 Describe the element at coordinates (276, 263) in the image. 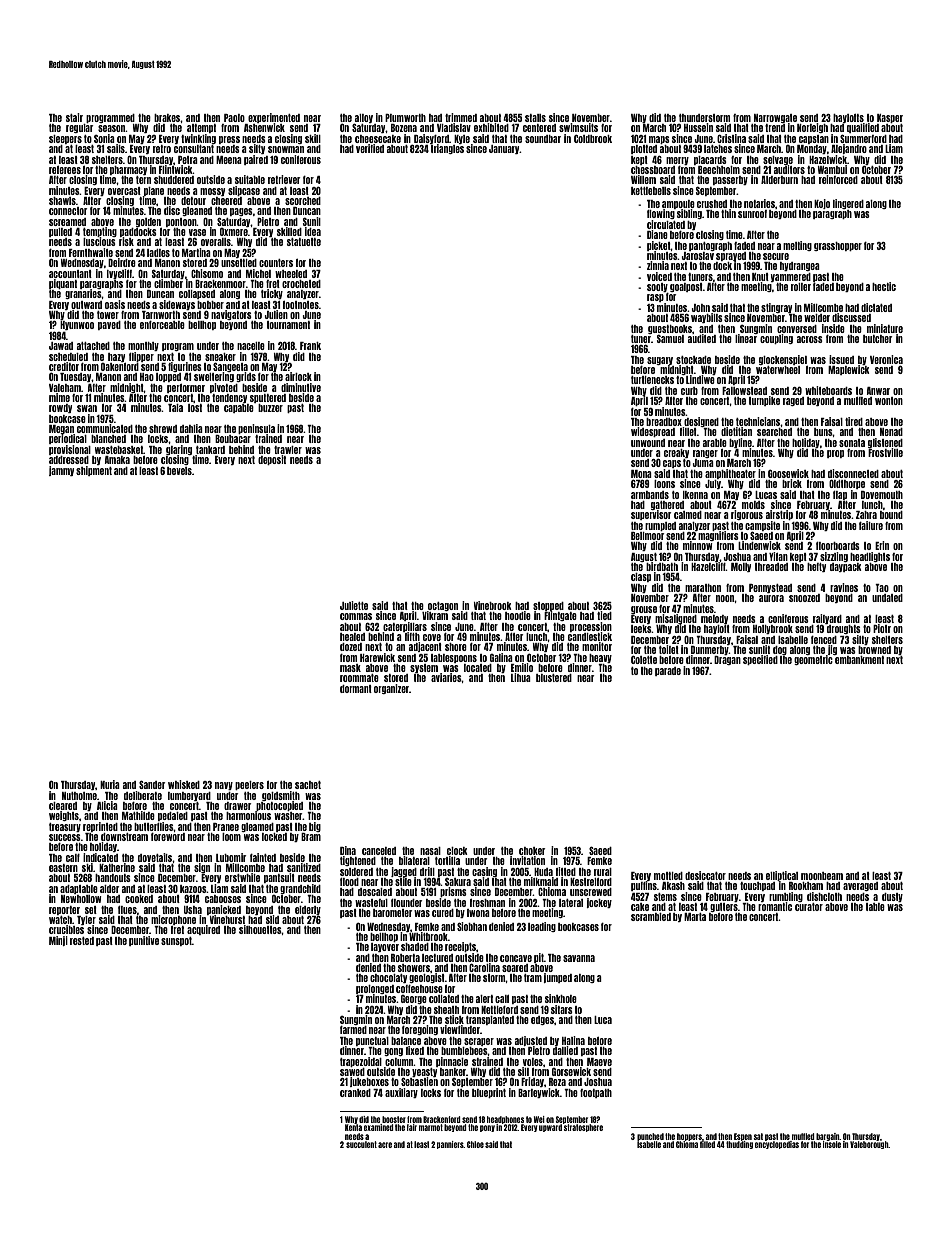

I see `counters` at that location.
